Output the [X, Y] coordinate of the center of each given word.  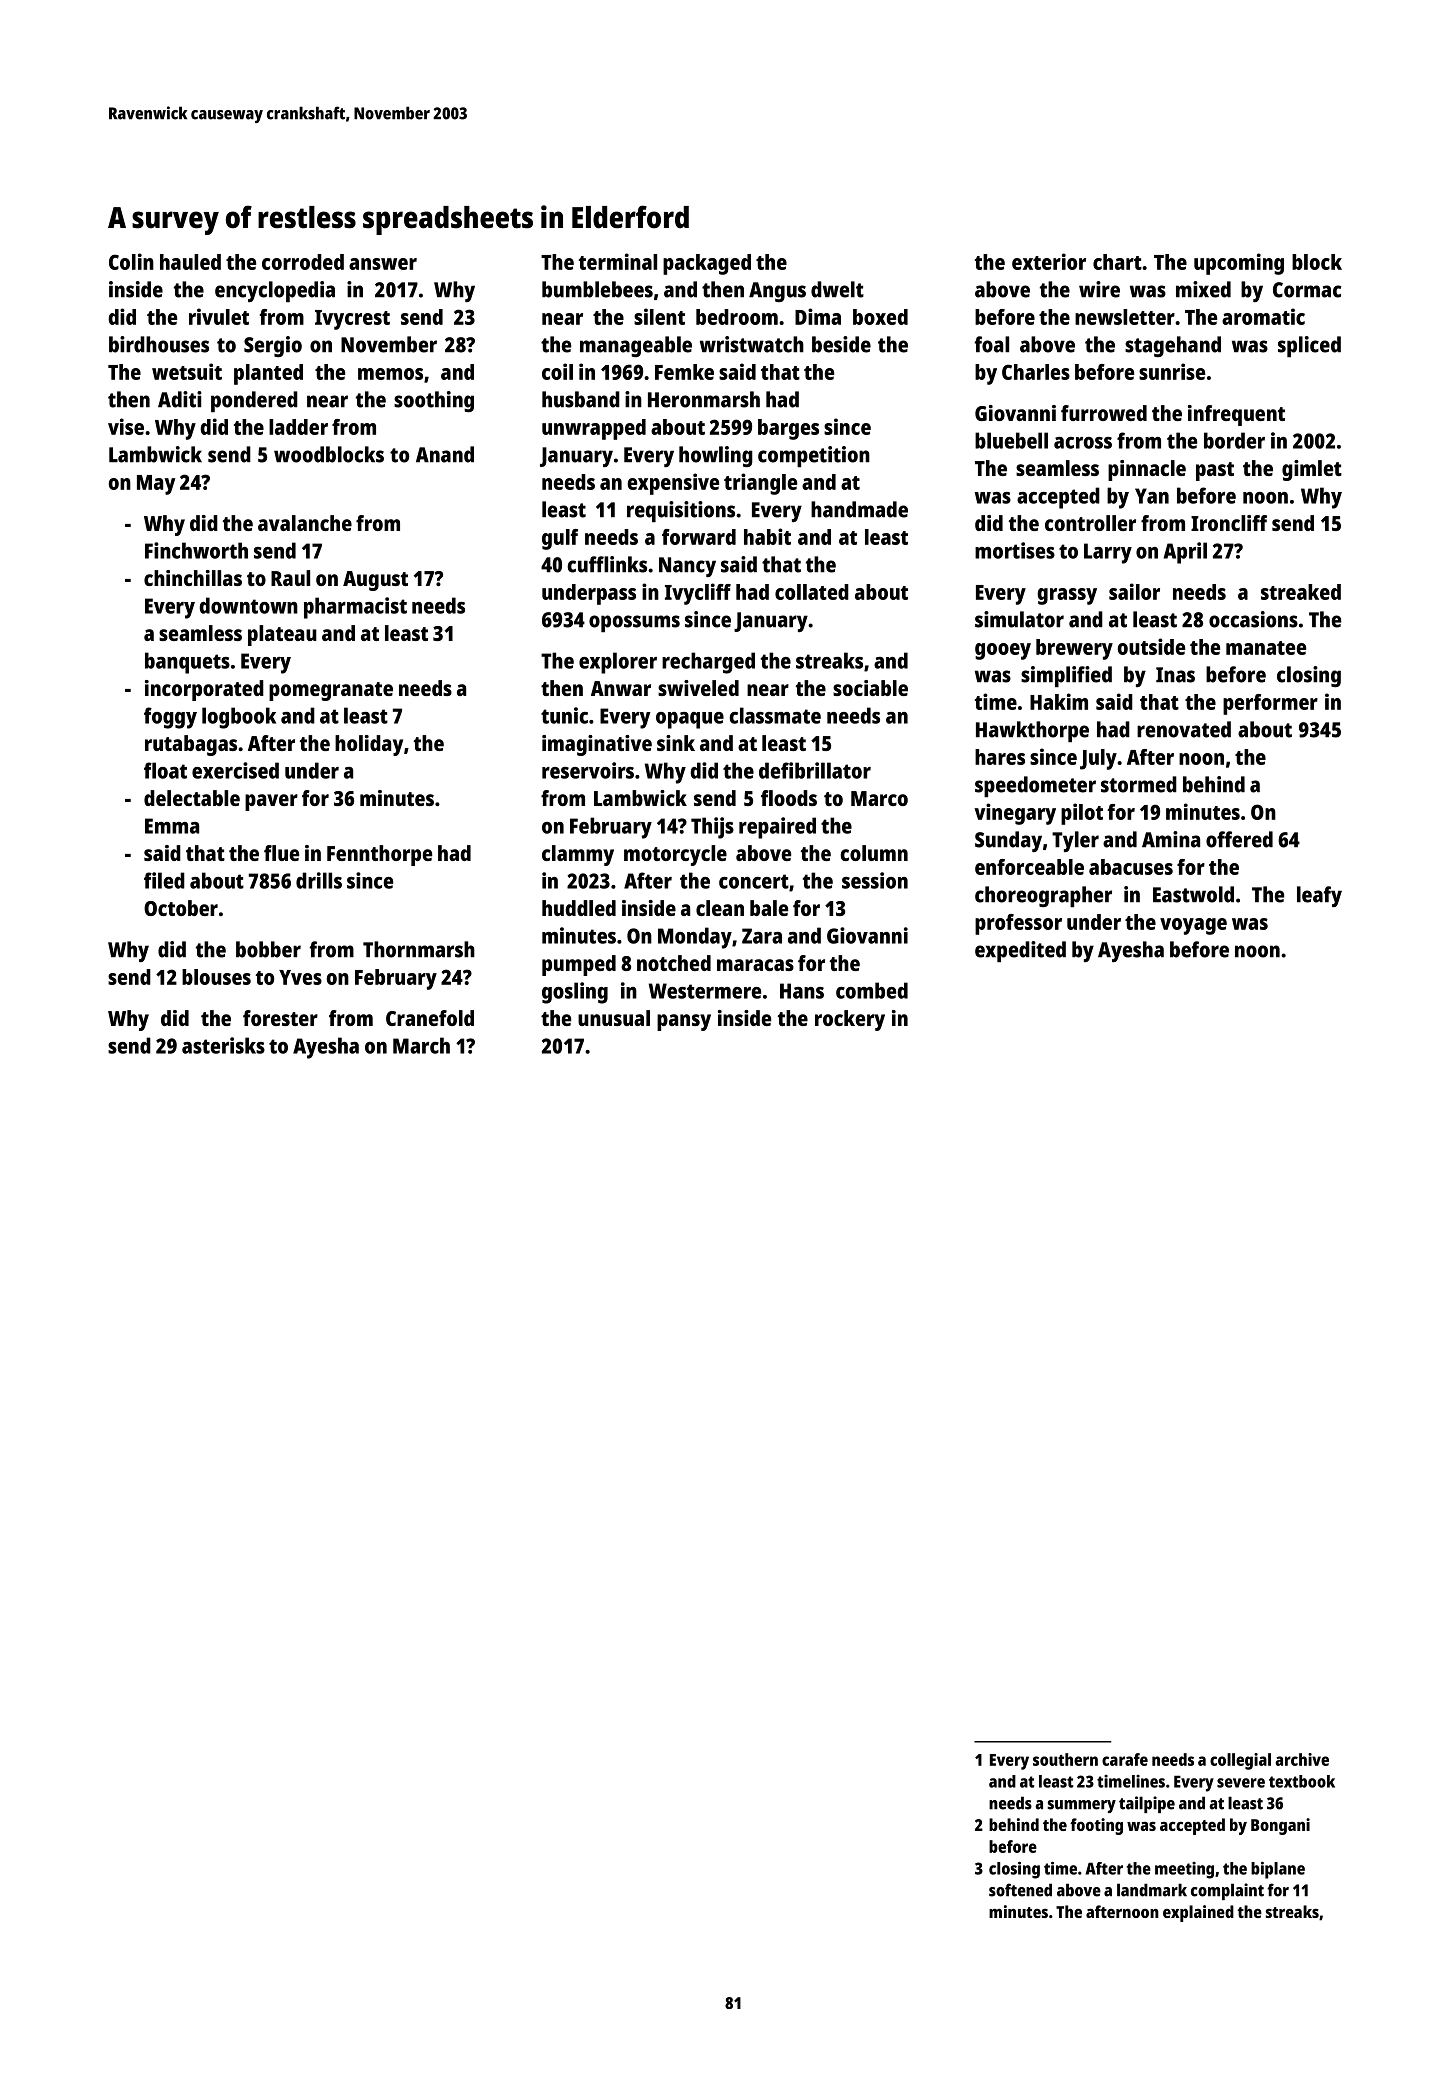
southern [1065, 1759]
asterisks [223, 1045]
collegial [1240, 1761]
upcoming [1239, 264]
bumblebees [597, 289]
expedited [1020, 952]
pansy [684, 1022]
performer [1270, 704]
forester [280, 1018]
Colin [131, 261]
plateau [282, 635]
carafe [1125, 1759]
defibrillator [815, 770]
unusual [614, 1018]
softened [1020, 1890]
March [421, 1045]
